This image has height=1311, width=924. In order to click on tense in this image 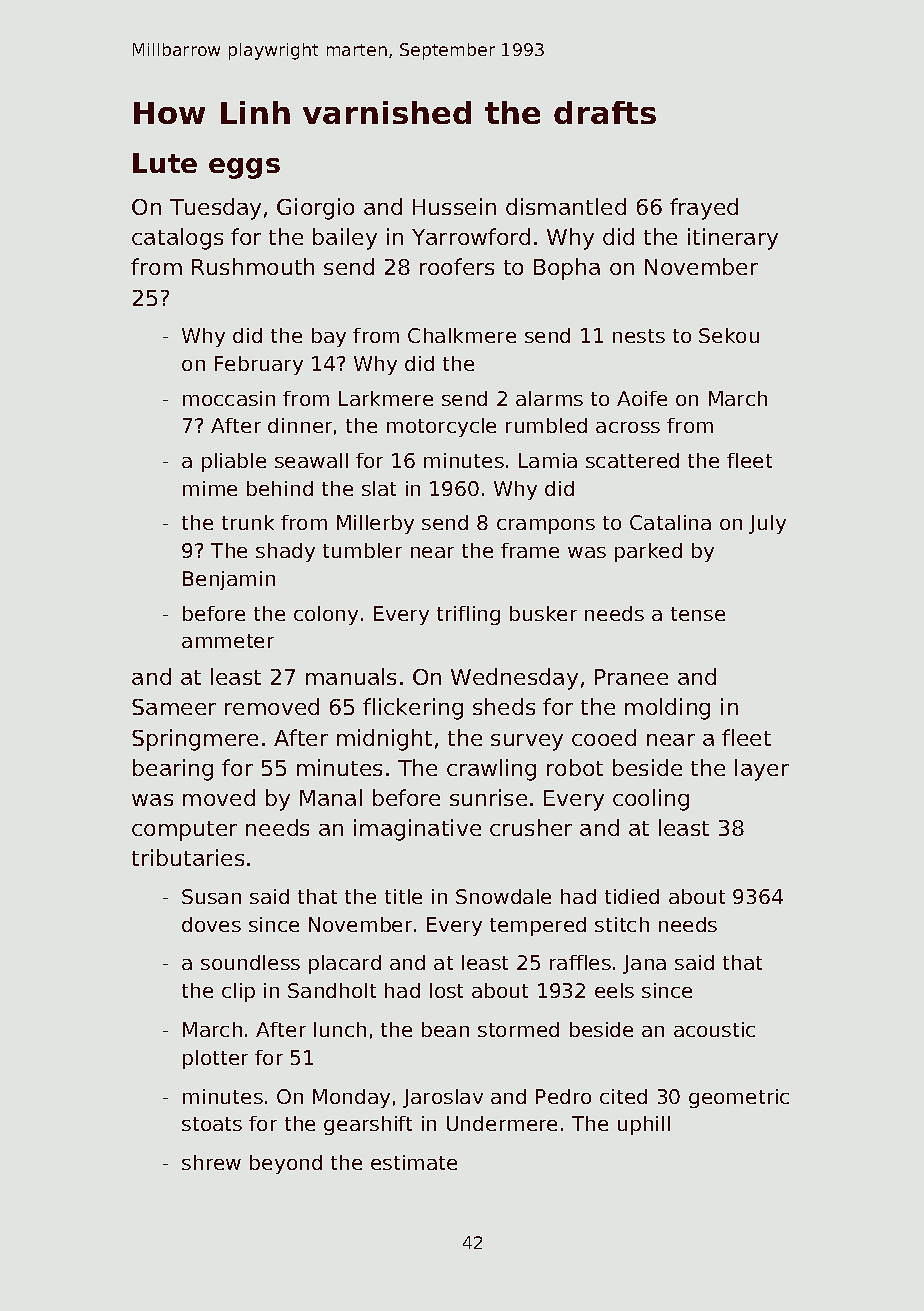, I will do `click(698, 614)`.
